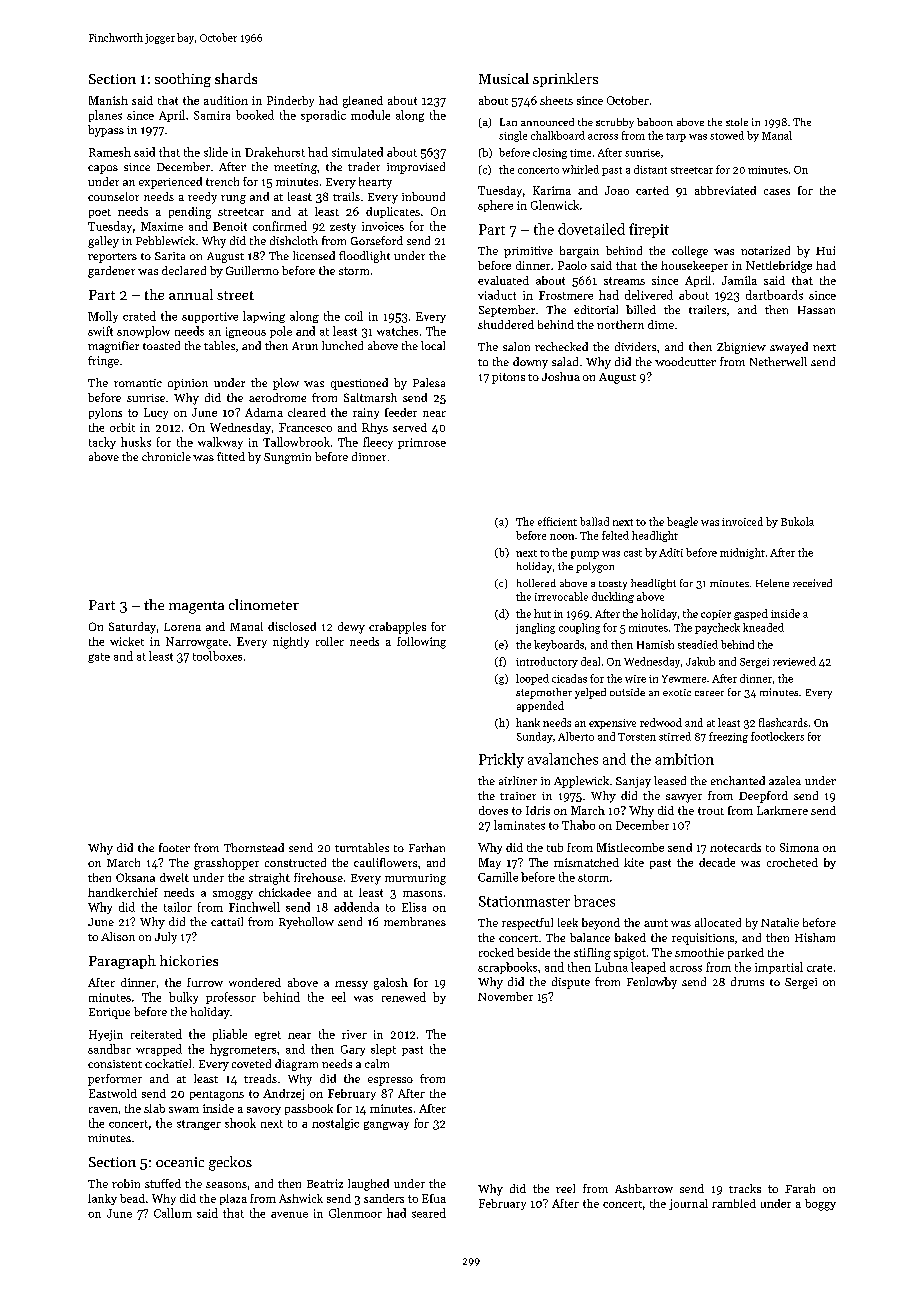  What do you see at coordinates (188, 384) in the image?
I see `opinion` at bounding box center [188, 384].
